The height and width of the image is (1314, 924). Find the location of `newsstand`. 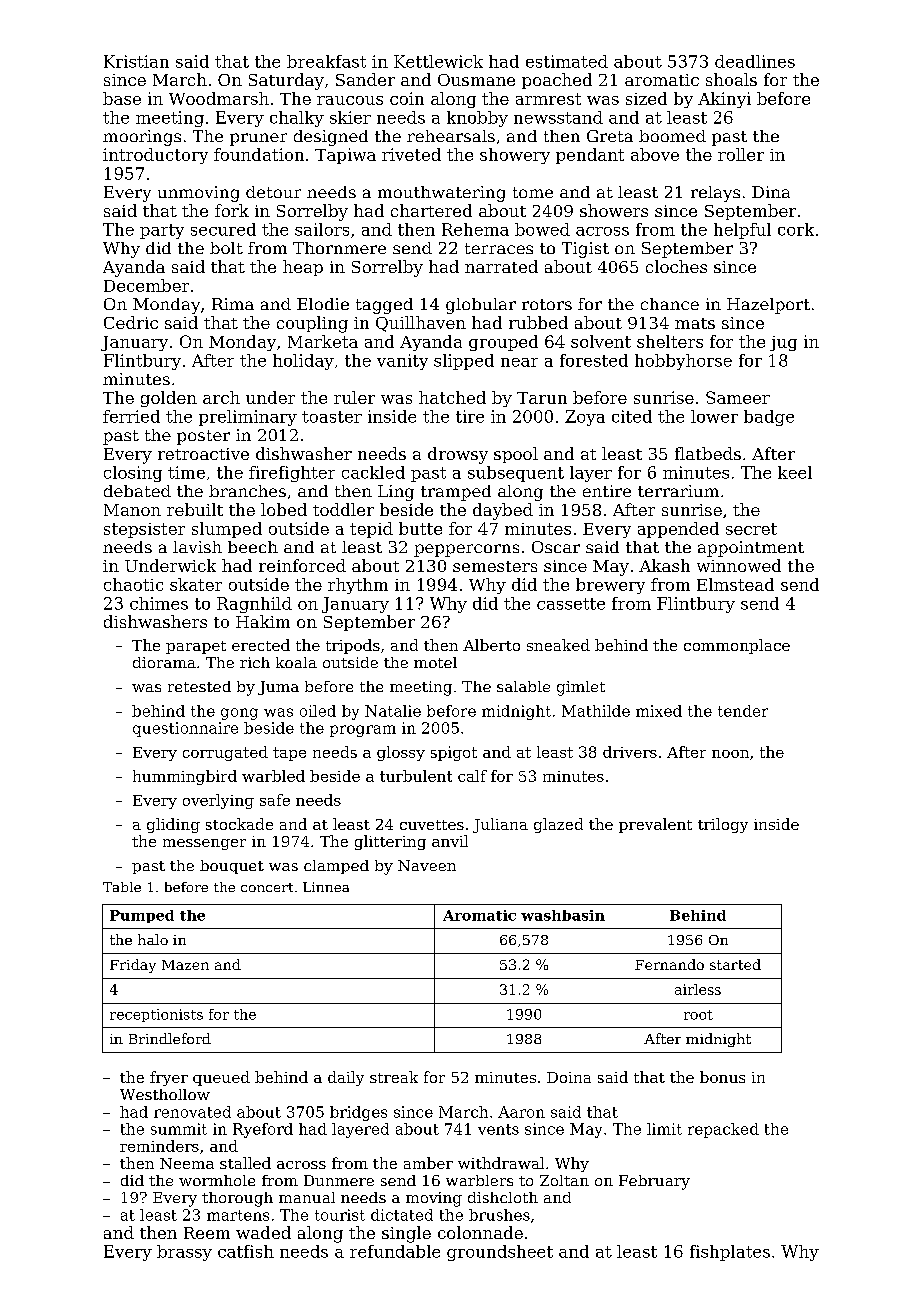

newsstand is located at coordinates (558, 117).
